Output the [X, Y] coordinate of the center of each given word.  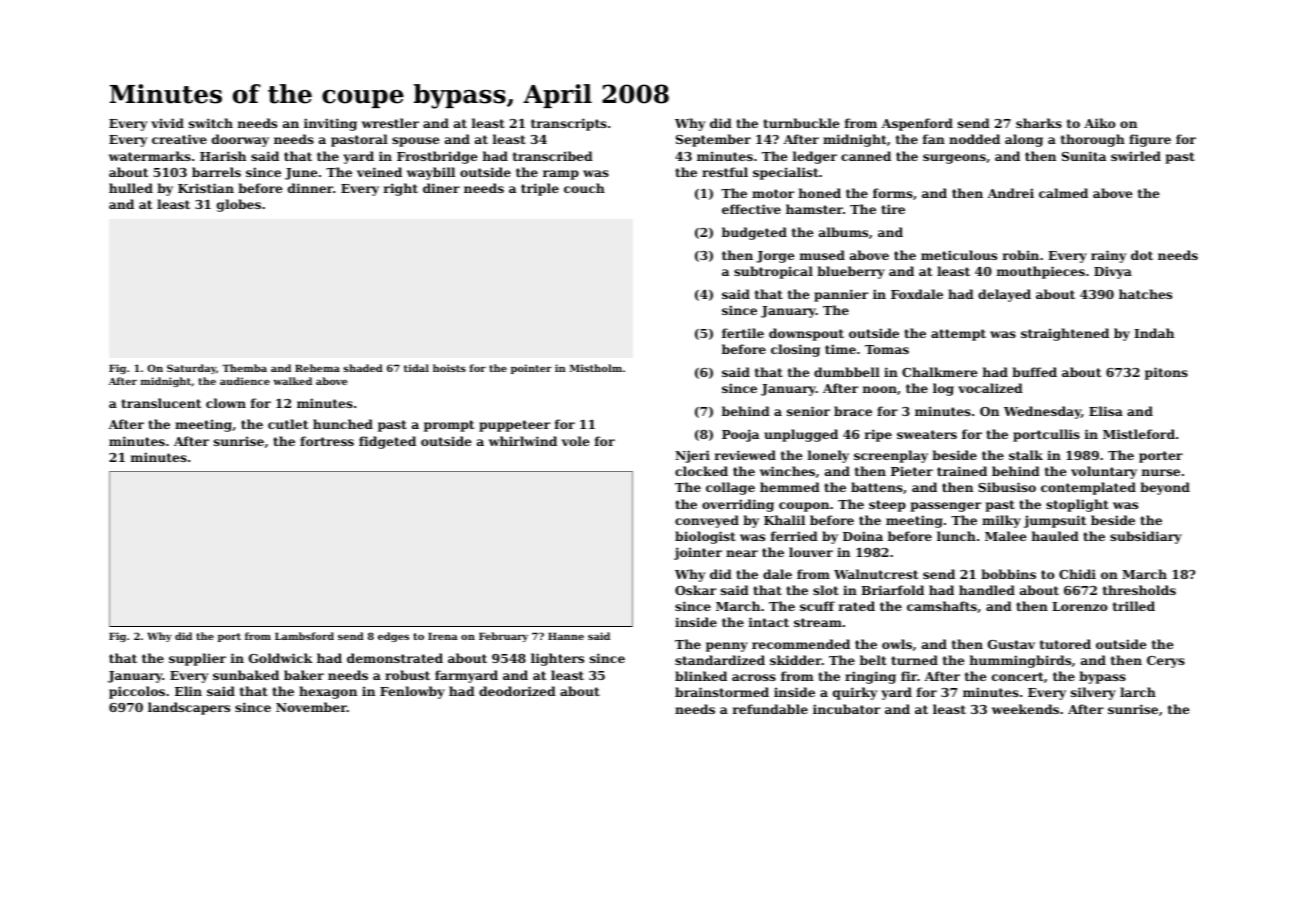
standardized [720, 660]
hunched [343, 424]
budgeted [754, 233]
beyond [1165, 488]
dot [1142, 255]
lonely [828, 456]
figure [1150, 140]
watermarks [150, 156]
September [713, 140]
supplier [197, 659]
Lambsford [304, 636]
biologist [705, 537]
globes [239, 205]
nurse [1161, 472]
